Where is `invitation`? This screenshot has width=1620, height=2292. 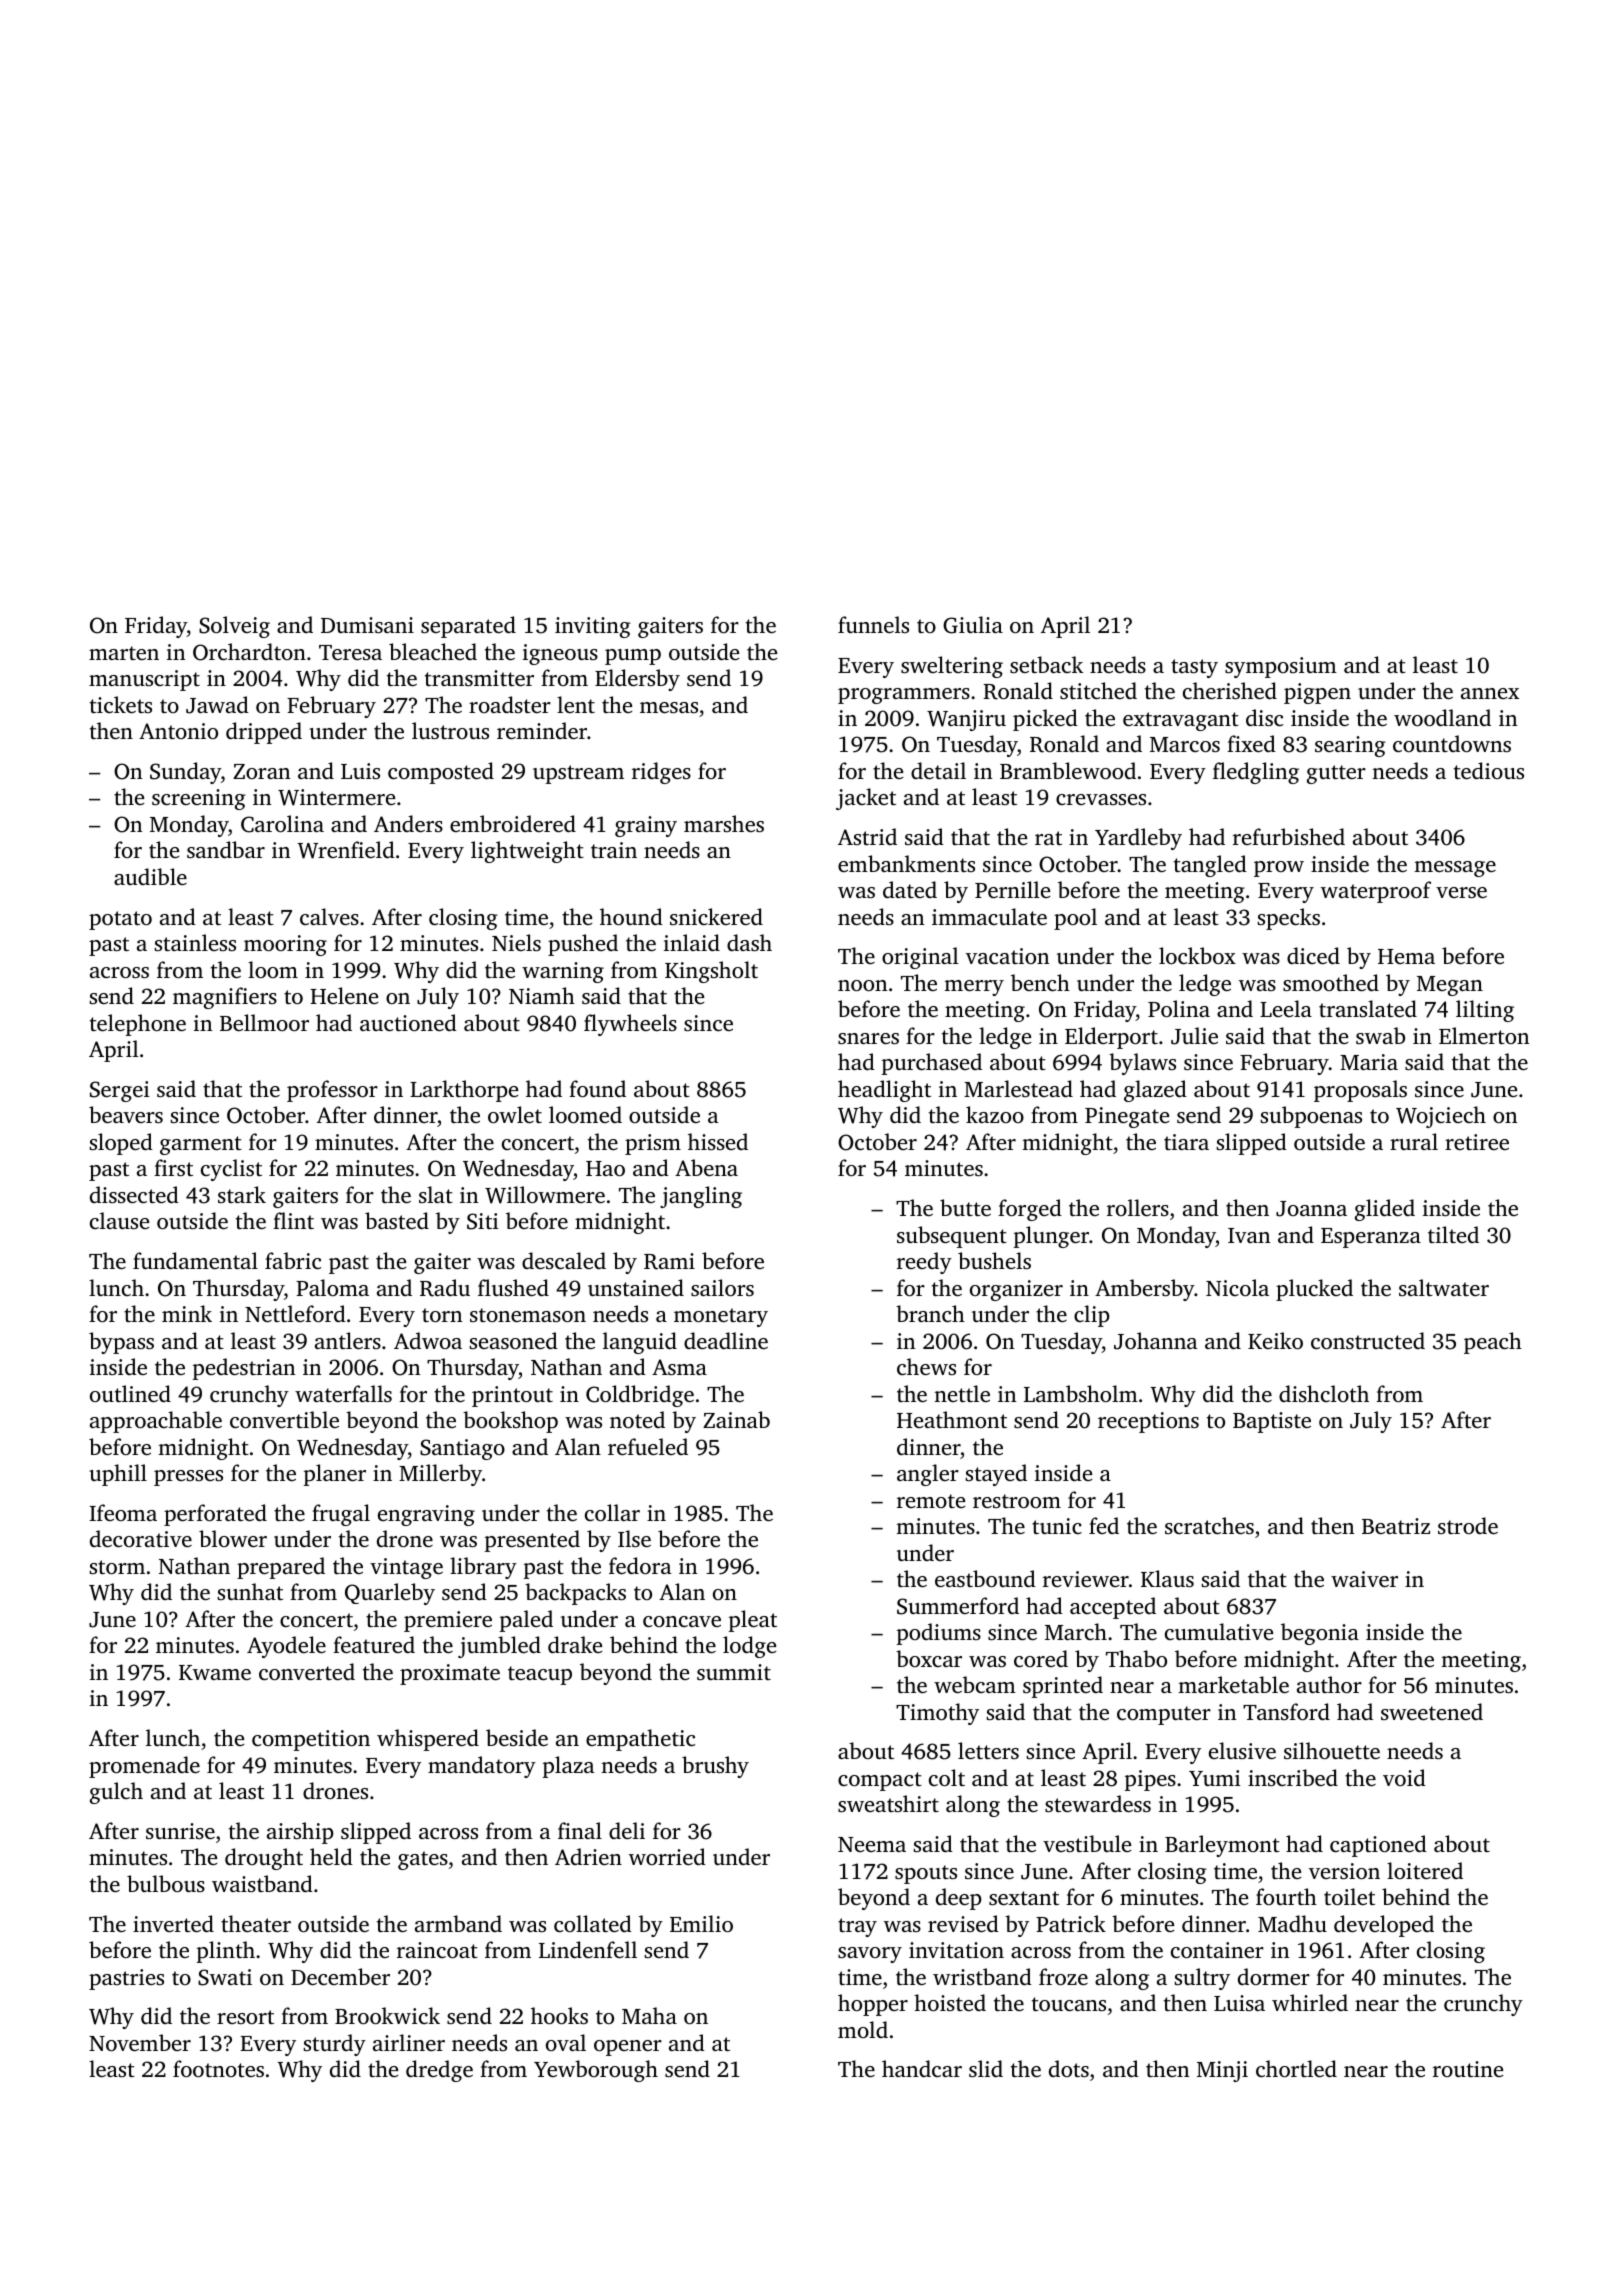 invitation is located at coordinates (956, 1950).
